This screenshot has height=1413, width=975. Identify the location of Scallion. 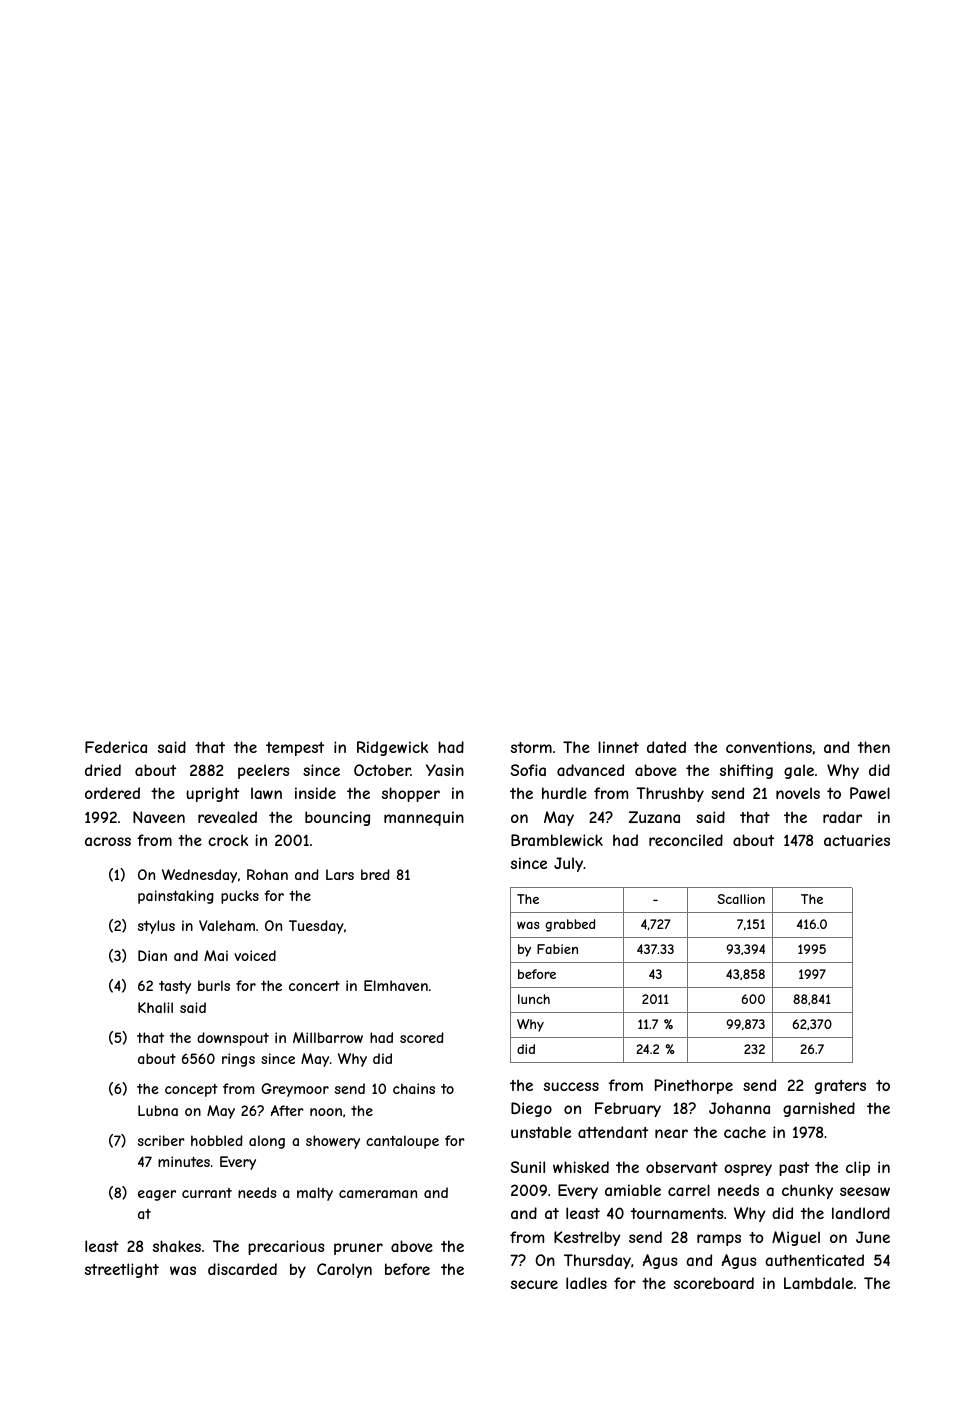
(741, 899).
